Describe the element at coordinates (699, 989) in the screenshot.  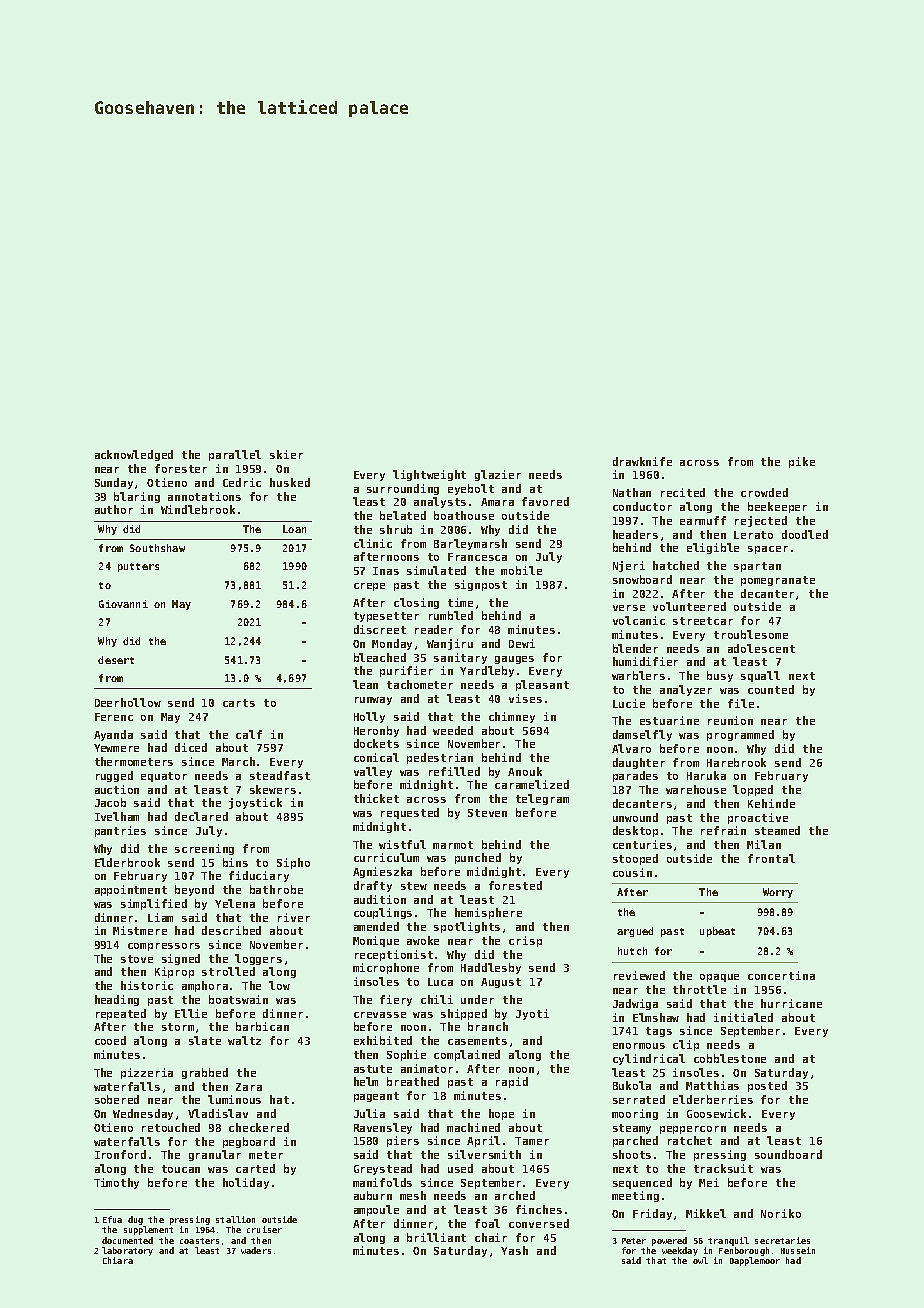
I see `throttle` at that location.
